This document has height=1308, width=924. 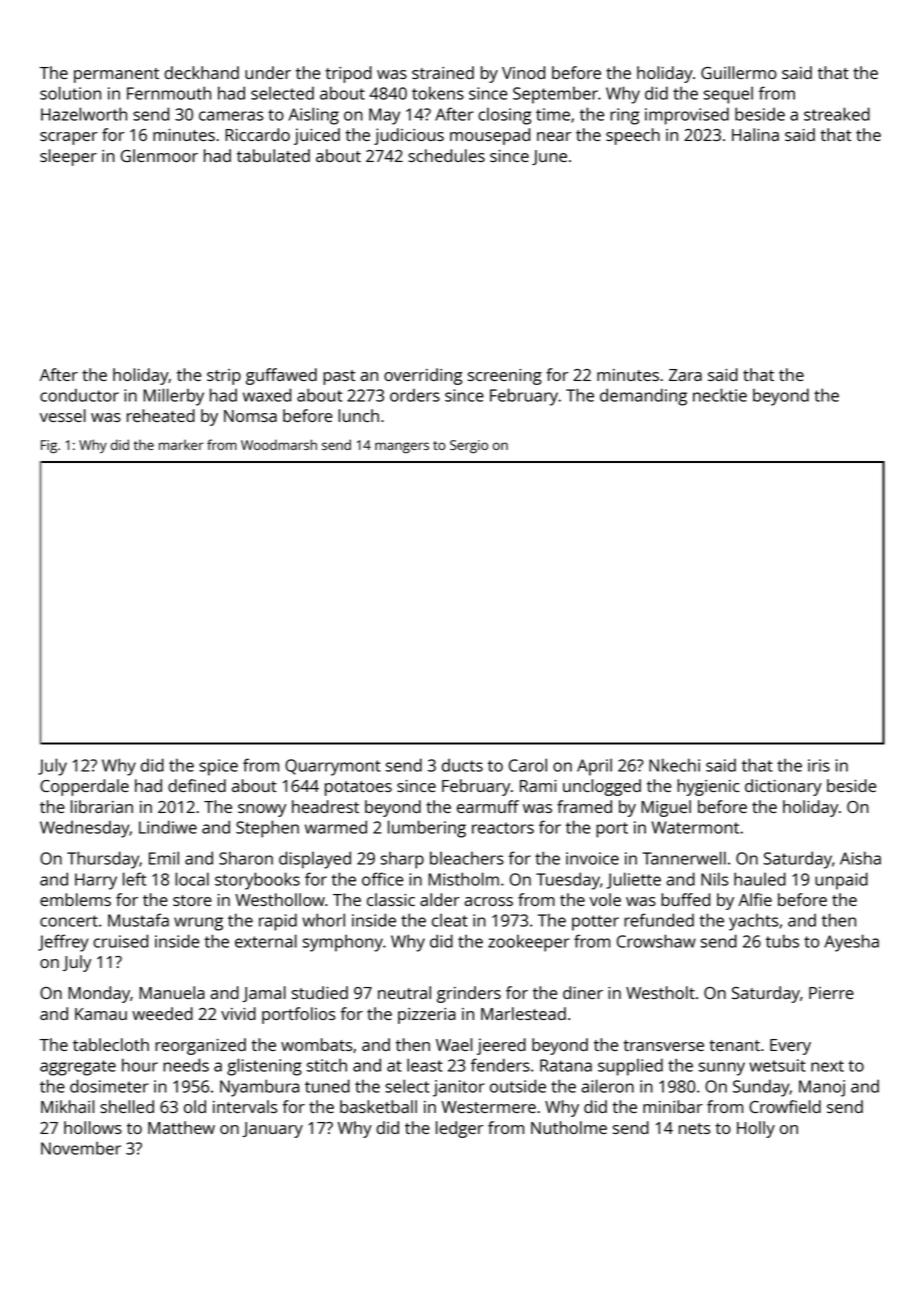 I want to click on Holly, so click(x=756, y=1129).
